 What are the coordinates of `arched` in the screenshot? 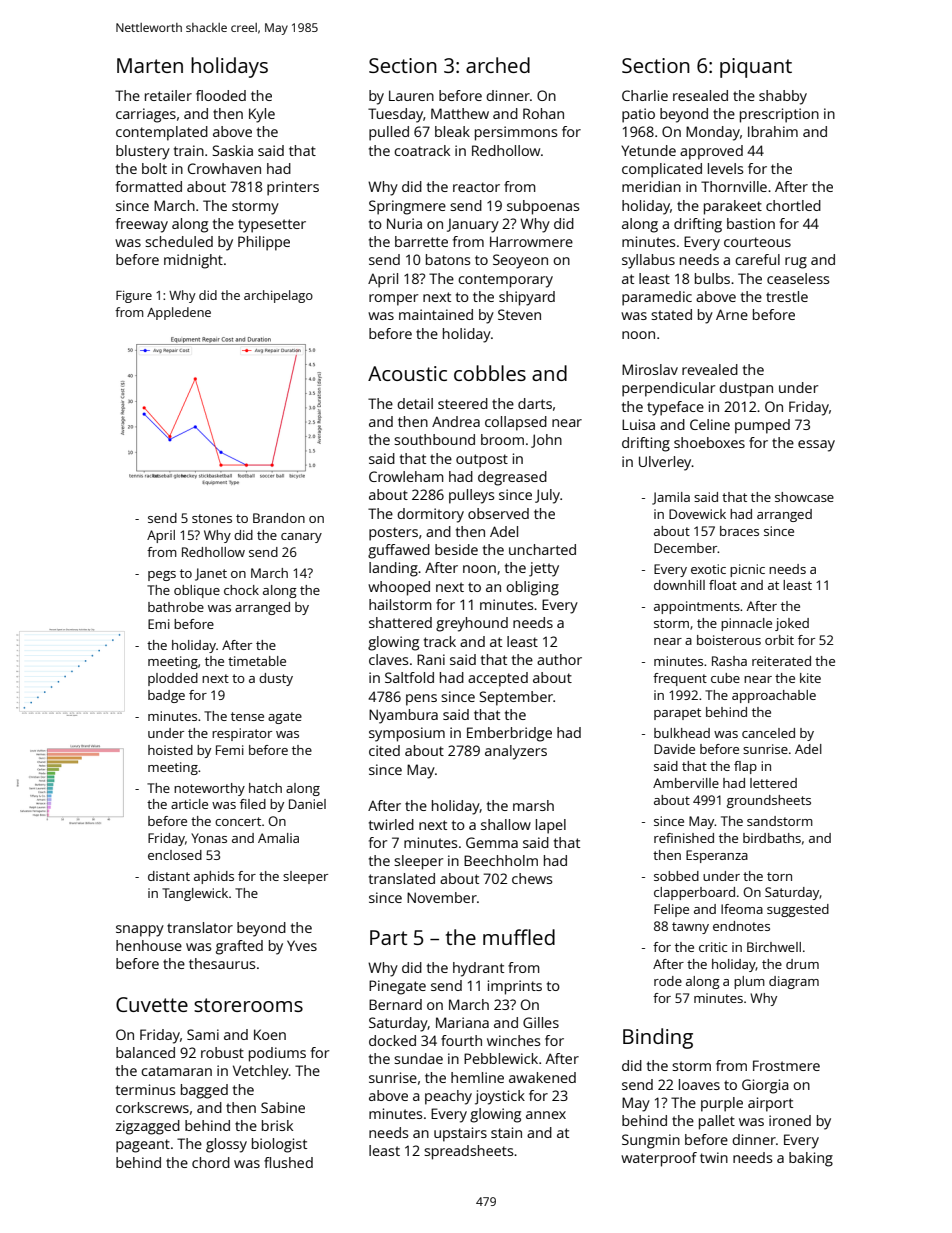 It's located at (498, 65).
